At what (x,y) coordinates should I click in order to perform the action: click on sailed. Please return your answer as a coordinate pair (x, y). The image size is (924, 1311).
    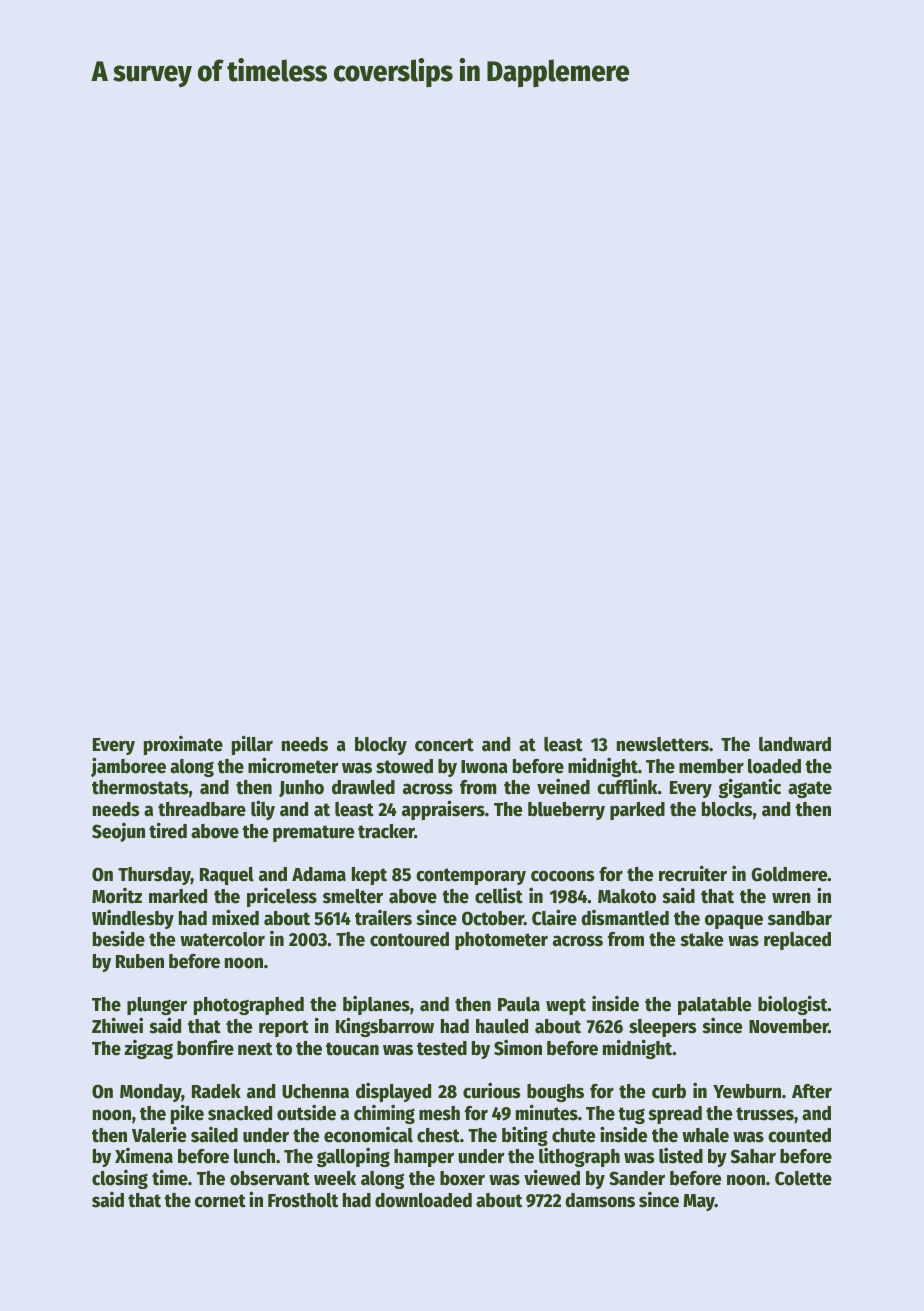
    Looking at the image, I should click on (214, 1135).
